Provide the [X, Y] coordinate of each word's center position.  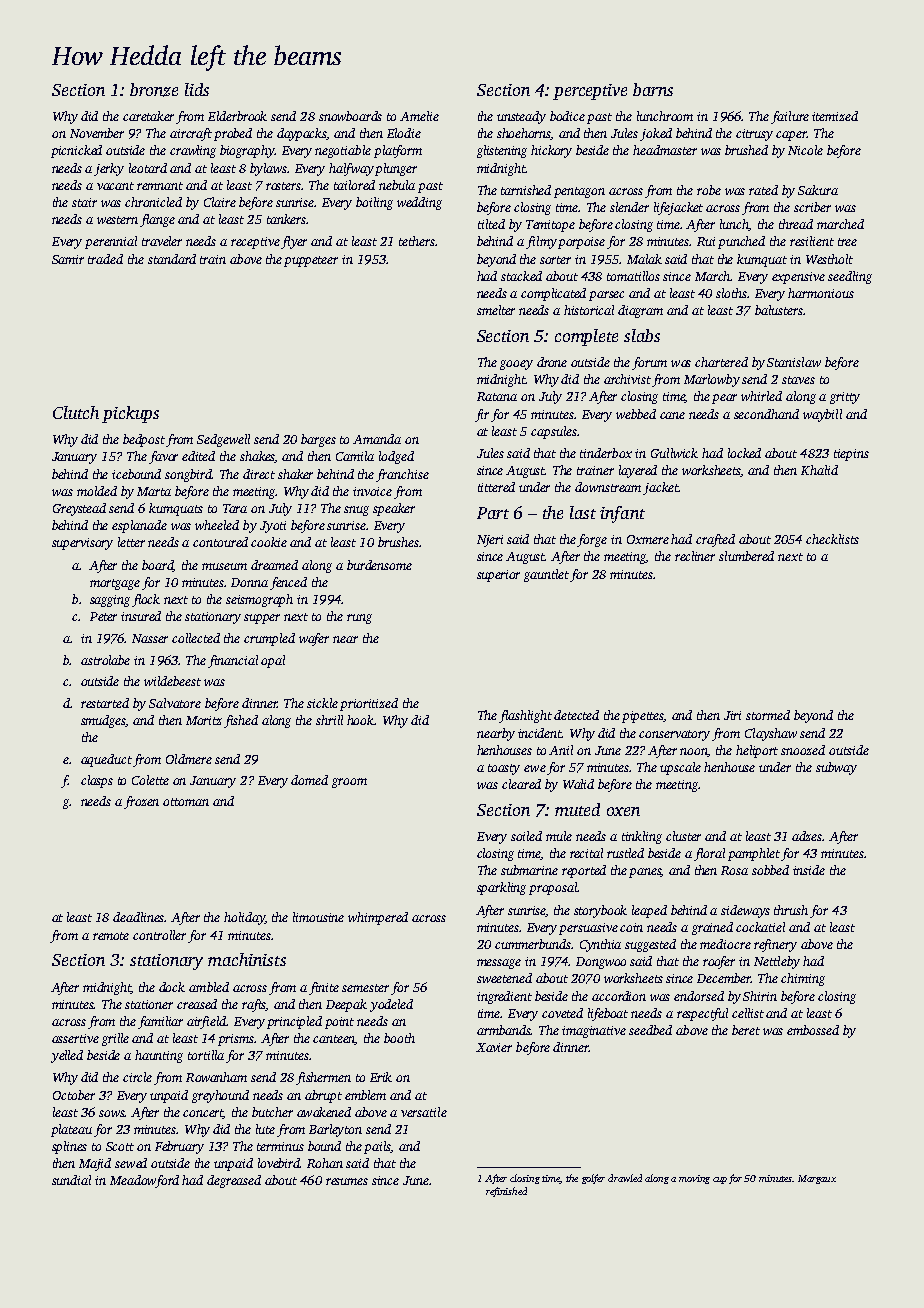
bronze [154, 90]
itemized [835, 116]
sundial [71, 1180]
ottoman [186, 802]
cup [720, 1180]
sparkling [501, 888]
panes [645, 873]
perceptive [590, 92]
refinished [506, 1192]
